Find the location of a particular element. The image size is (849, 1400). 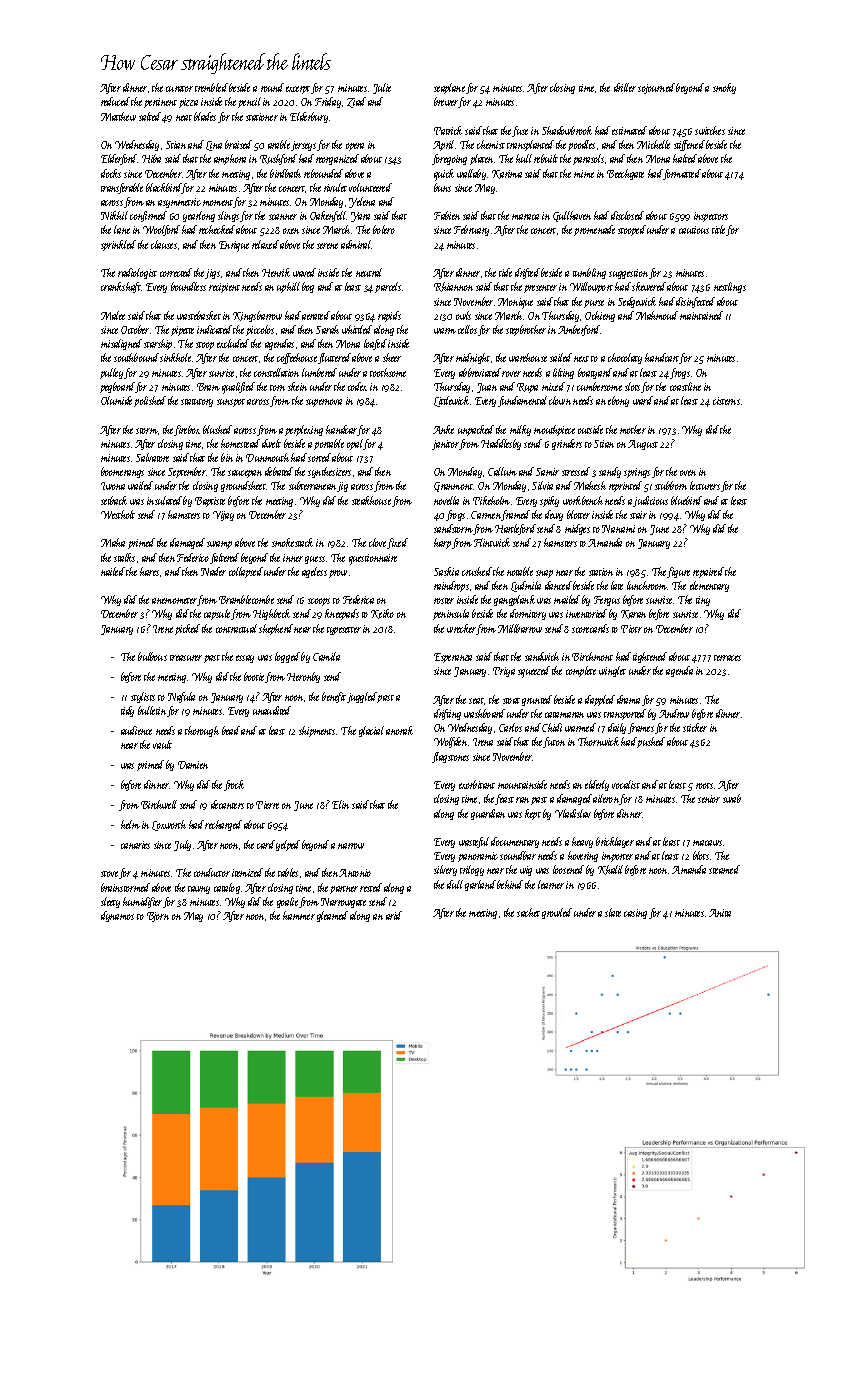

sojourned is located at coordinates (656, 88).
